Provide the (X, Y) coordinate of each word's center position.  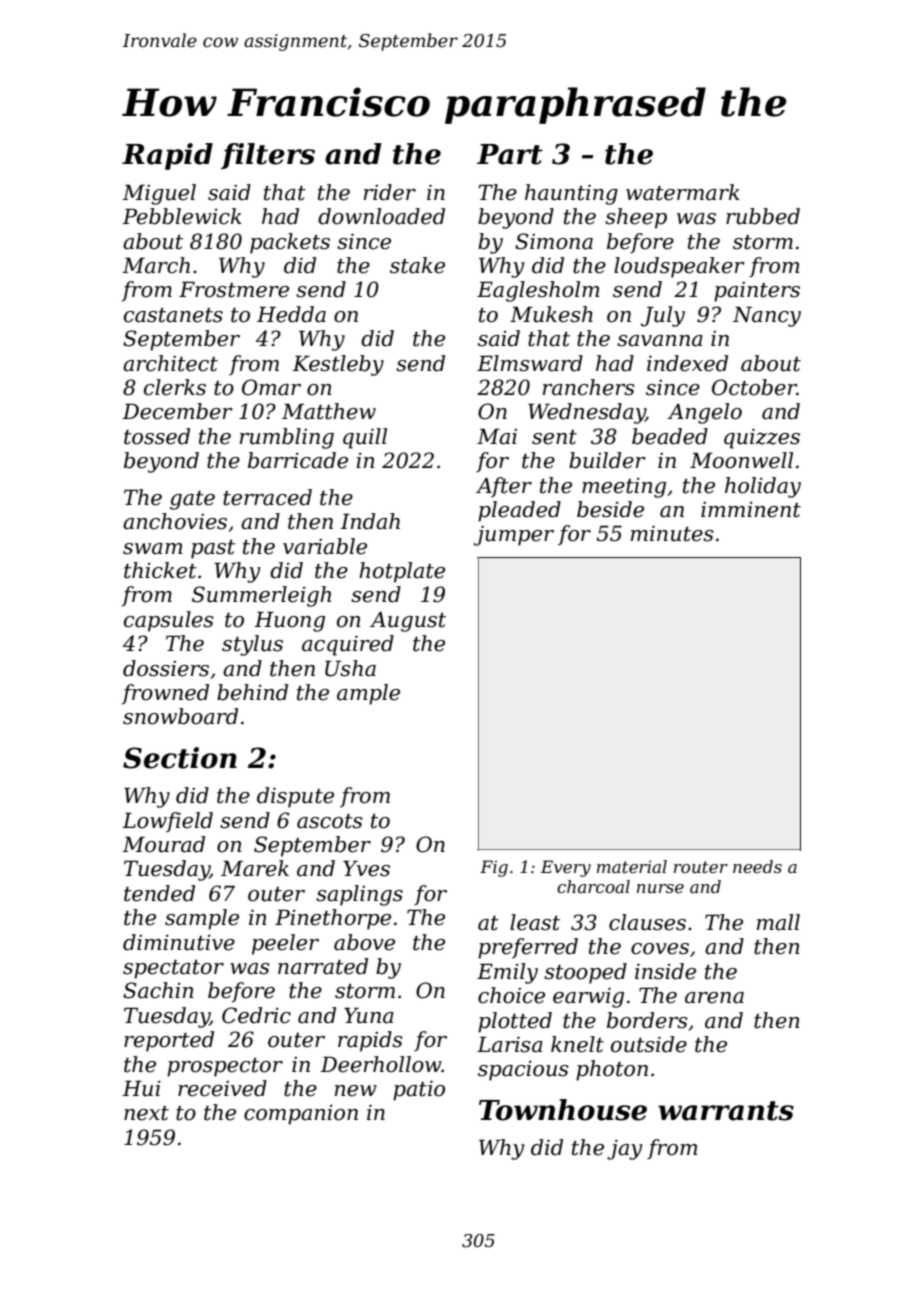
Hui (141, 1088)
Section (180, 758)
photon (612, 1070)
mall (778, 922)
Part (510, 154)
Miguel (159, 194)
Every (566, 868)
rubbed (763, 216)
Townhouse (563, 1110)
